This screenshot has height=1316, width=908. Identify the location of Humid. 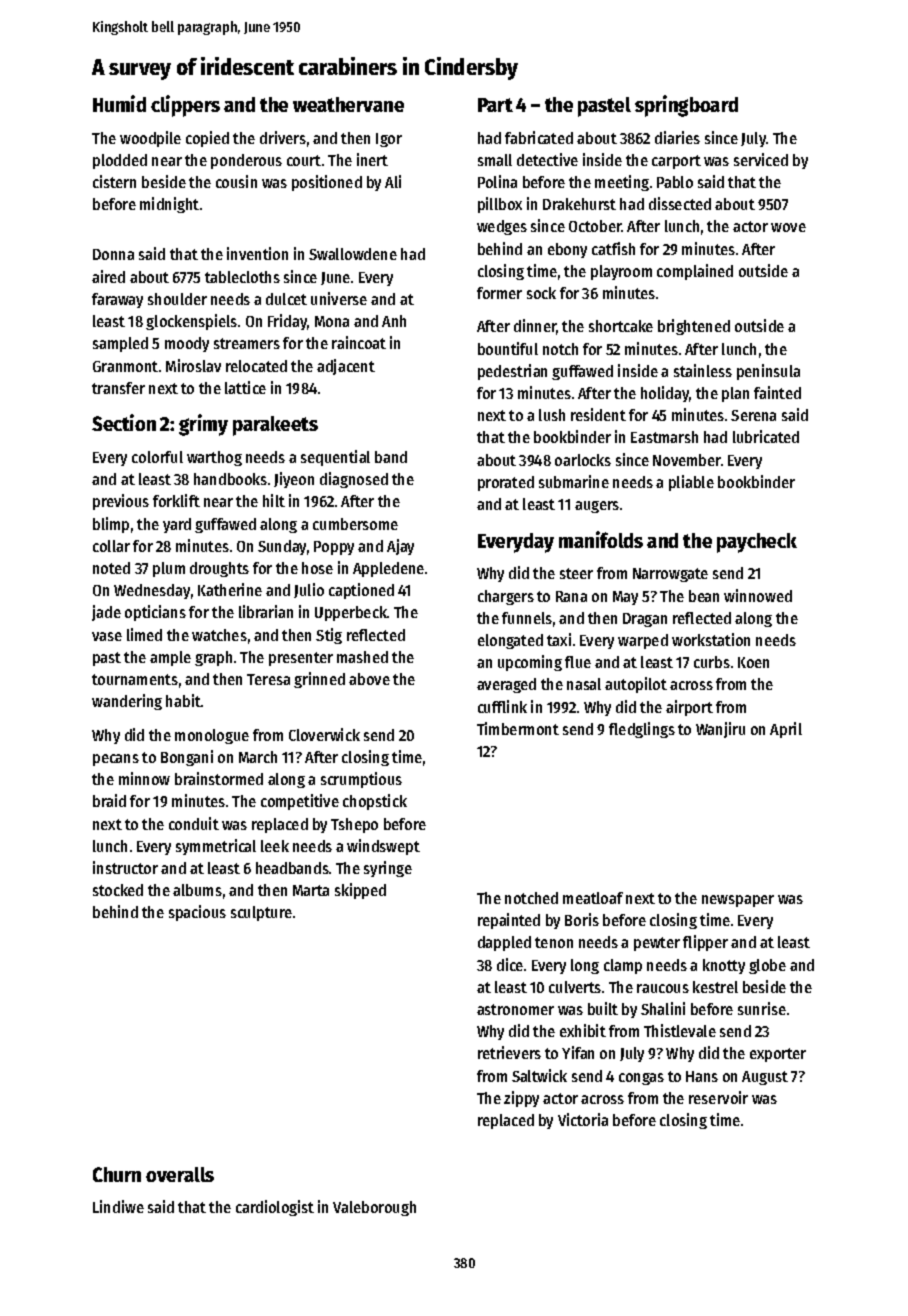
(119, 103).
